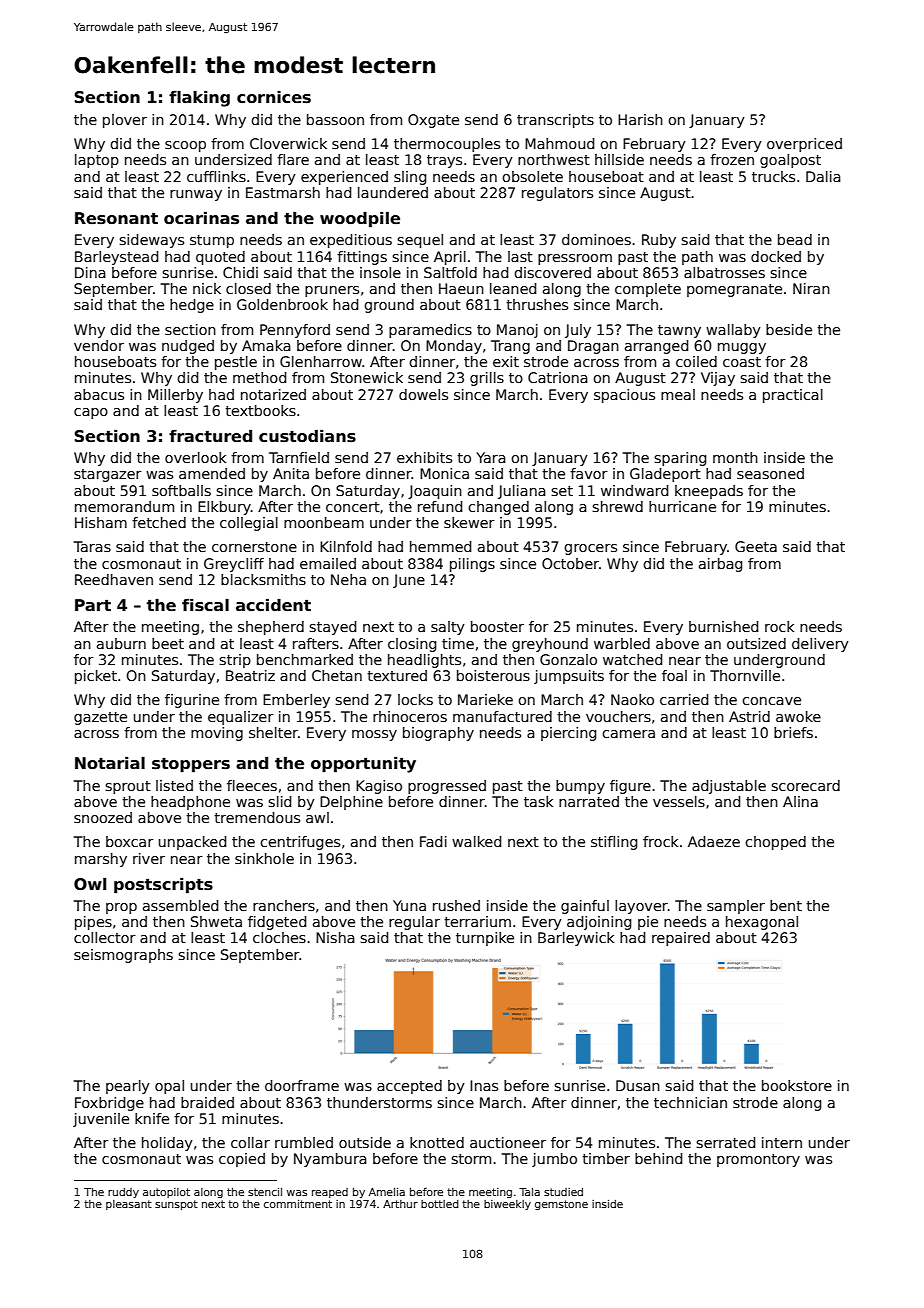  What do you see at coordinates (298, 1204) in the screenshot?
I see `commitment` at bounding box center [298, 1204].
